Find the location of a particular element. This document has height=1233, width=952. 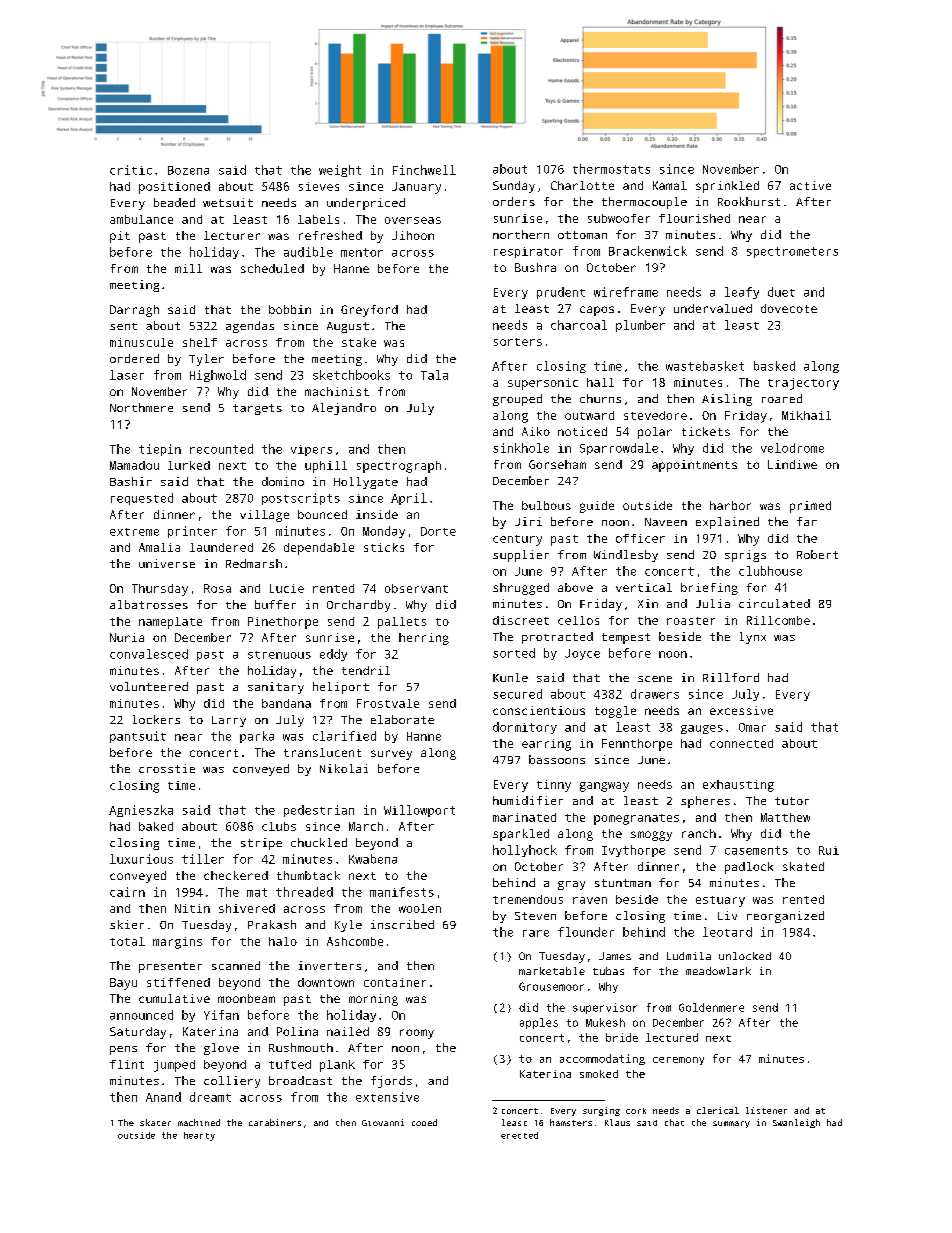

tiller is located at coordinates (203, 859).
